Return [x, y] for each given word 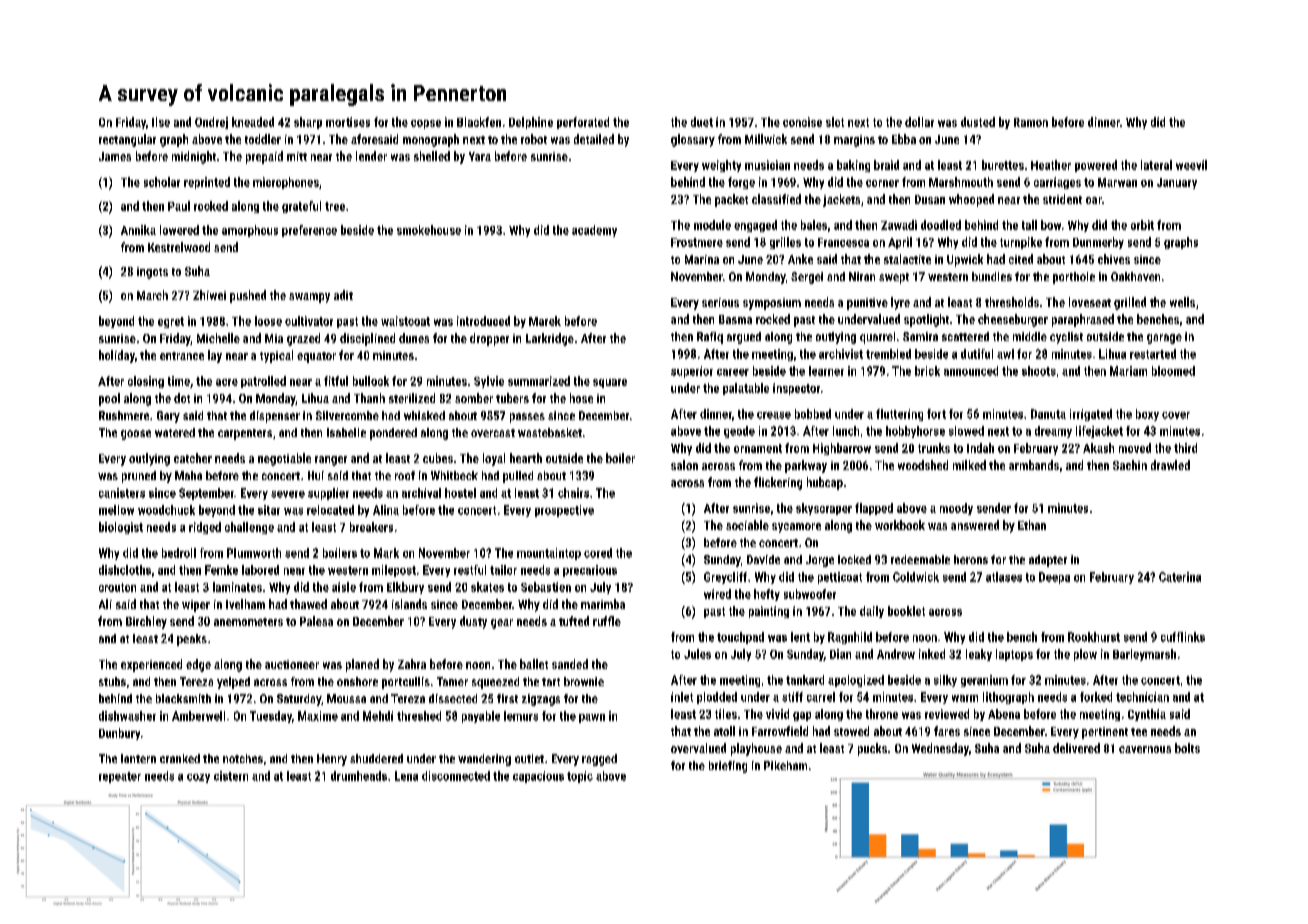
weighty [721, 166]
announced [971, 371]
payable [481, 717]
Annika [138, 230]
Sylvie [489, 382]
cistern [231, 776]
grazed [303, 339]
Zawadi [899, 225]
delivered [1076, 748]
